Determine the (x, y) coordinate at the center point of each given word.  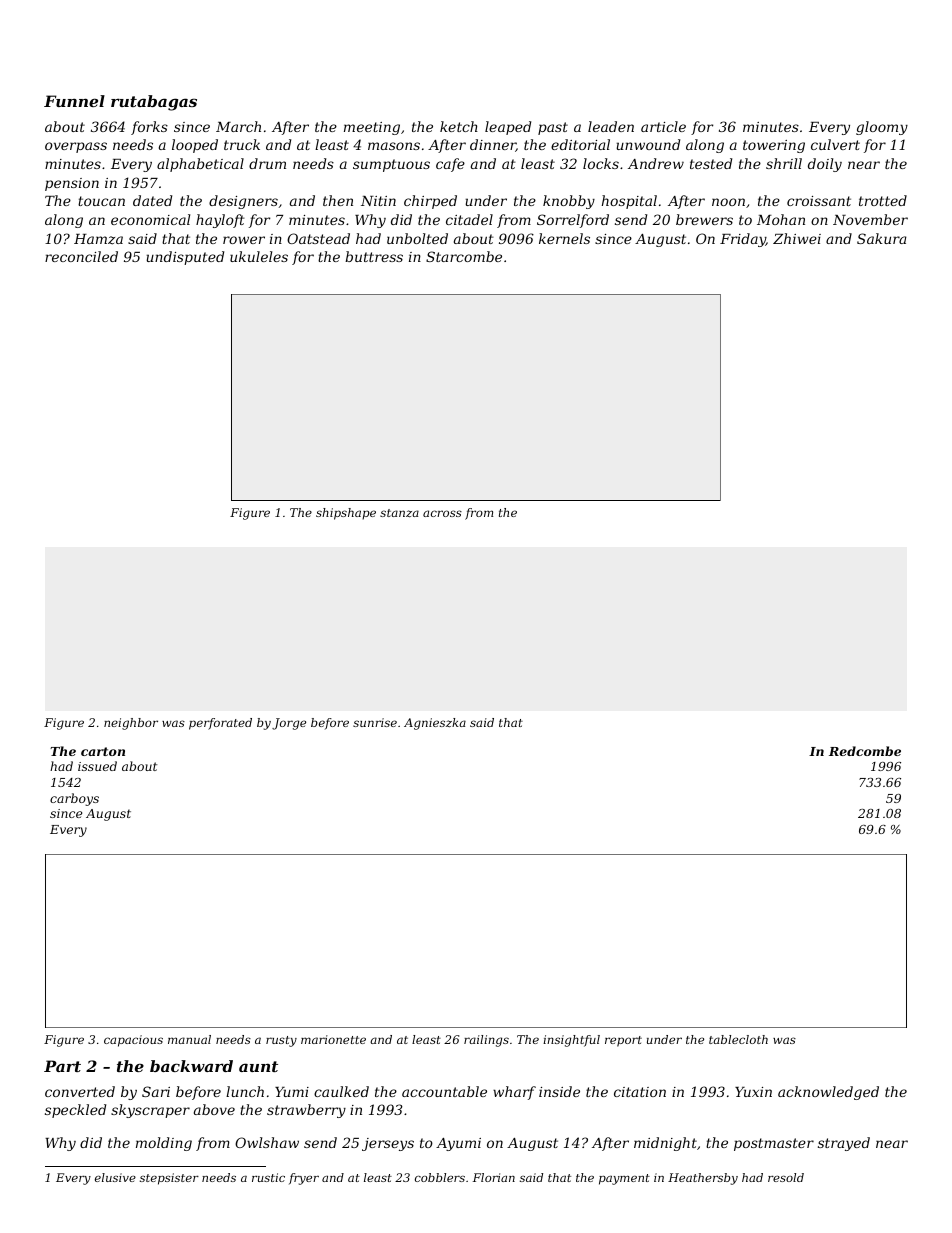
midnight (665, 1144)
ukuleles (259, 256)
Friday (743, 240)
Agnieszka (435, 724)
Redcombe (865, 751)
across (442, 513)
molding (164, 1144)
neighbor (131, 724)
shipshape (346, 514)
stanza (399, 513)
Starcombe (464, 256)
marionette (333, 1039)
